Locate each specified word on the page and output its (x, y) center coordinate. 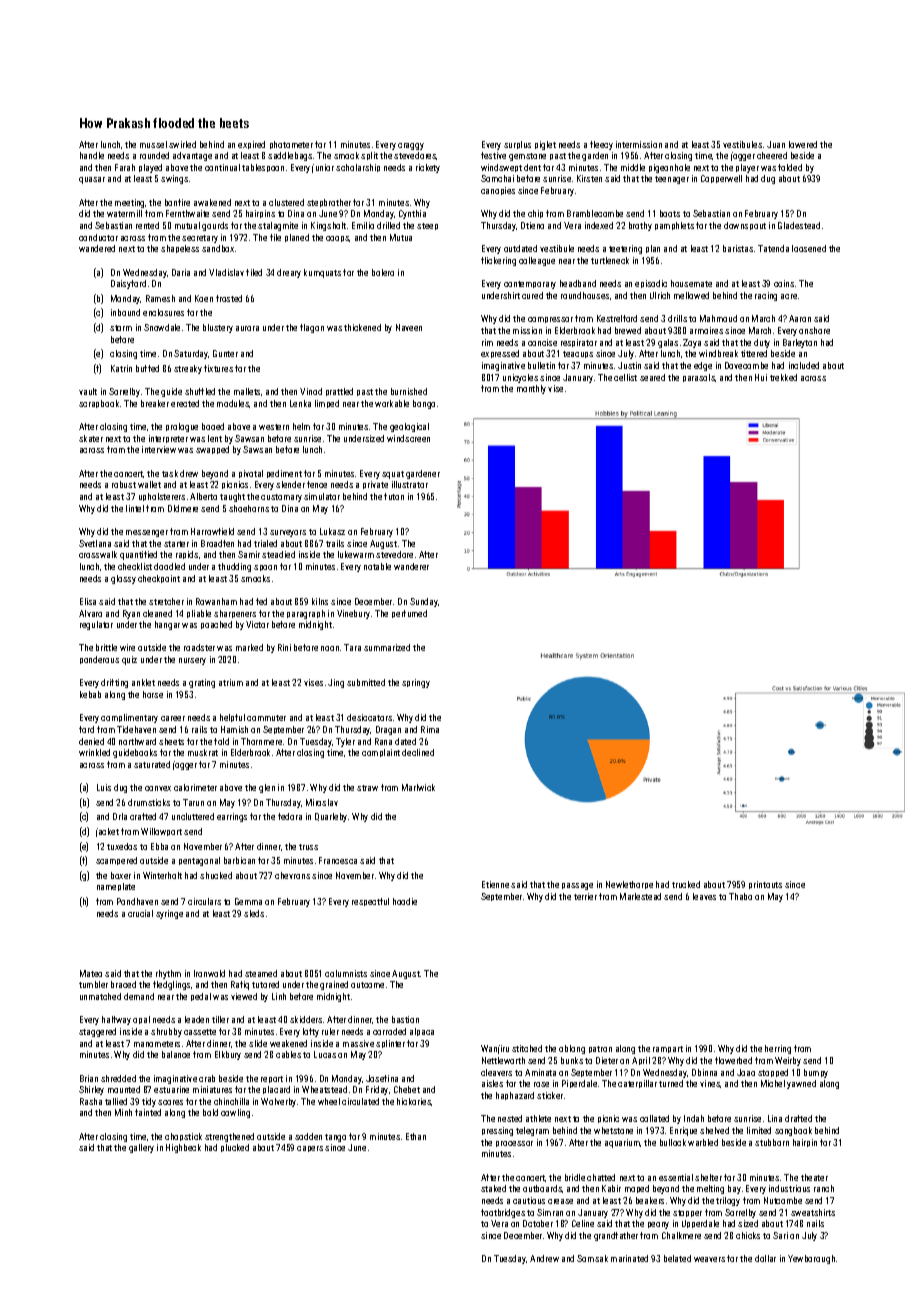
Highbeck (183, 1148)
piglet (545, 145)
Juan (776, 144)
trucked (686, 884)
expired (251, 145)
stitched (527, 1048)
